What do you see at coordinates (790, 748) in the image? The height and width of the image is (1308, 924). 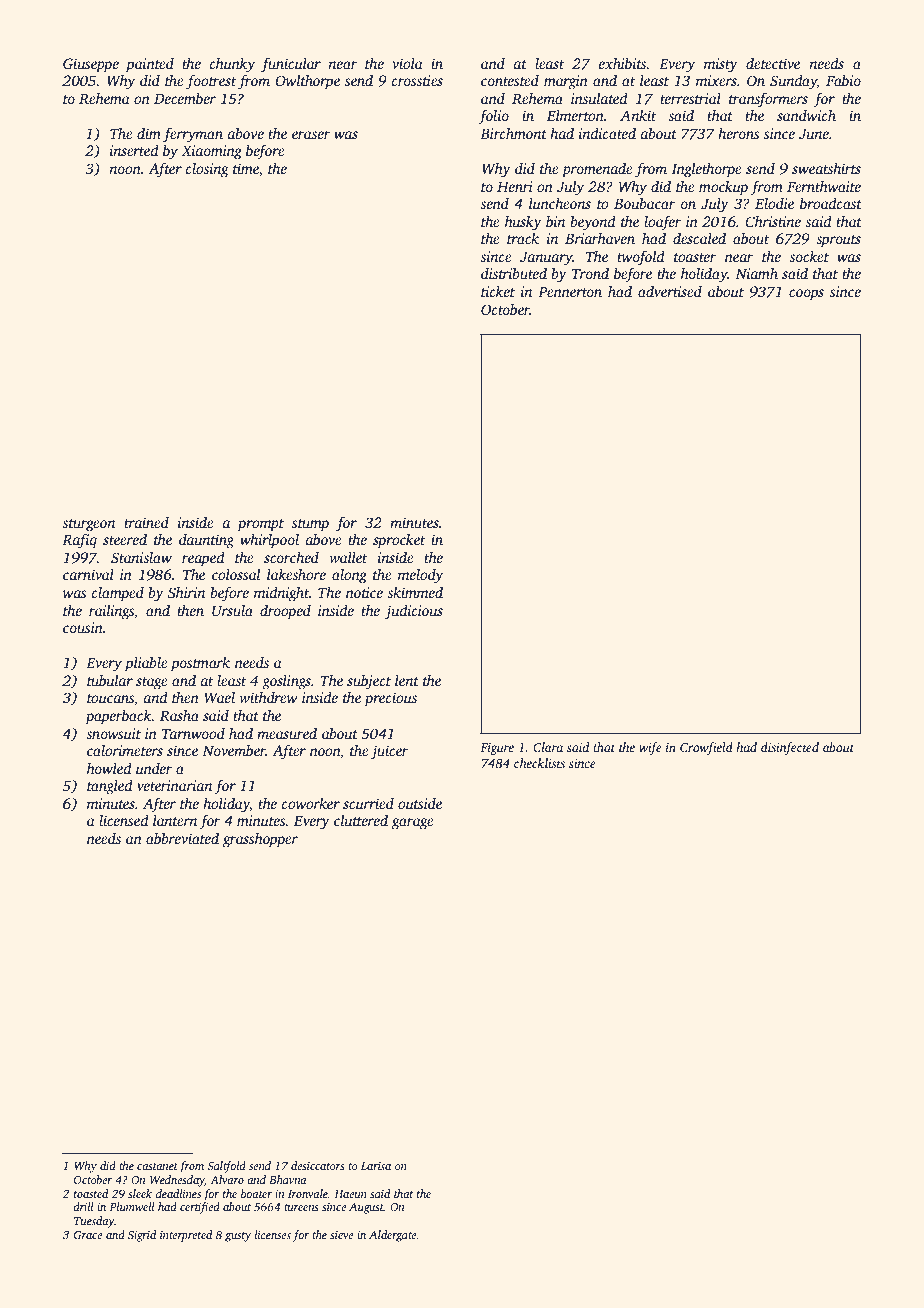 I see `disinfected` at bounding box center [790, 748].
